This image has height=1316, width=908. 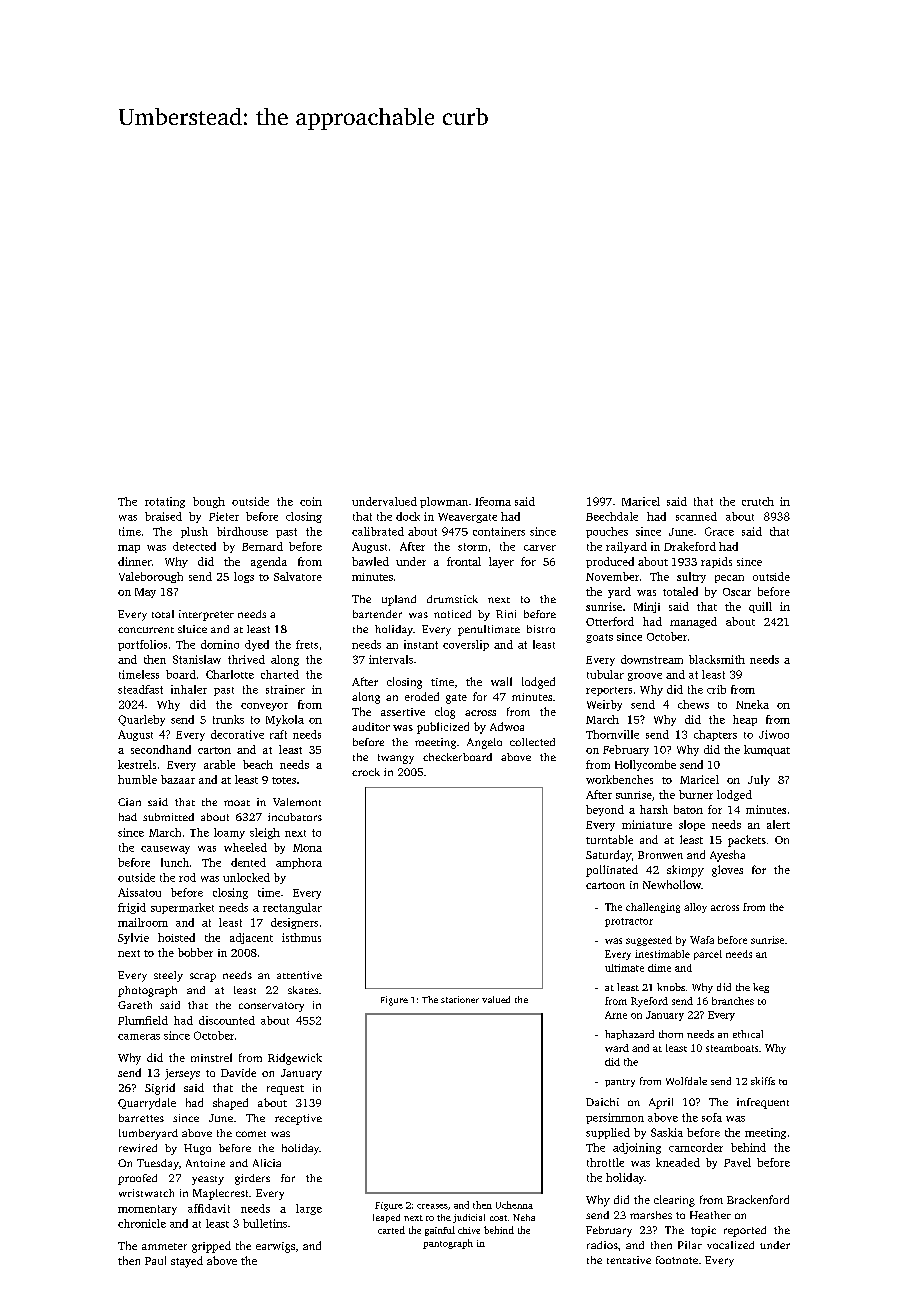 What do you see at coordinates (275, 1247) in the image?
I see `earwigs` at bounding box center [275, 1247].
